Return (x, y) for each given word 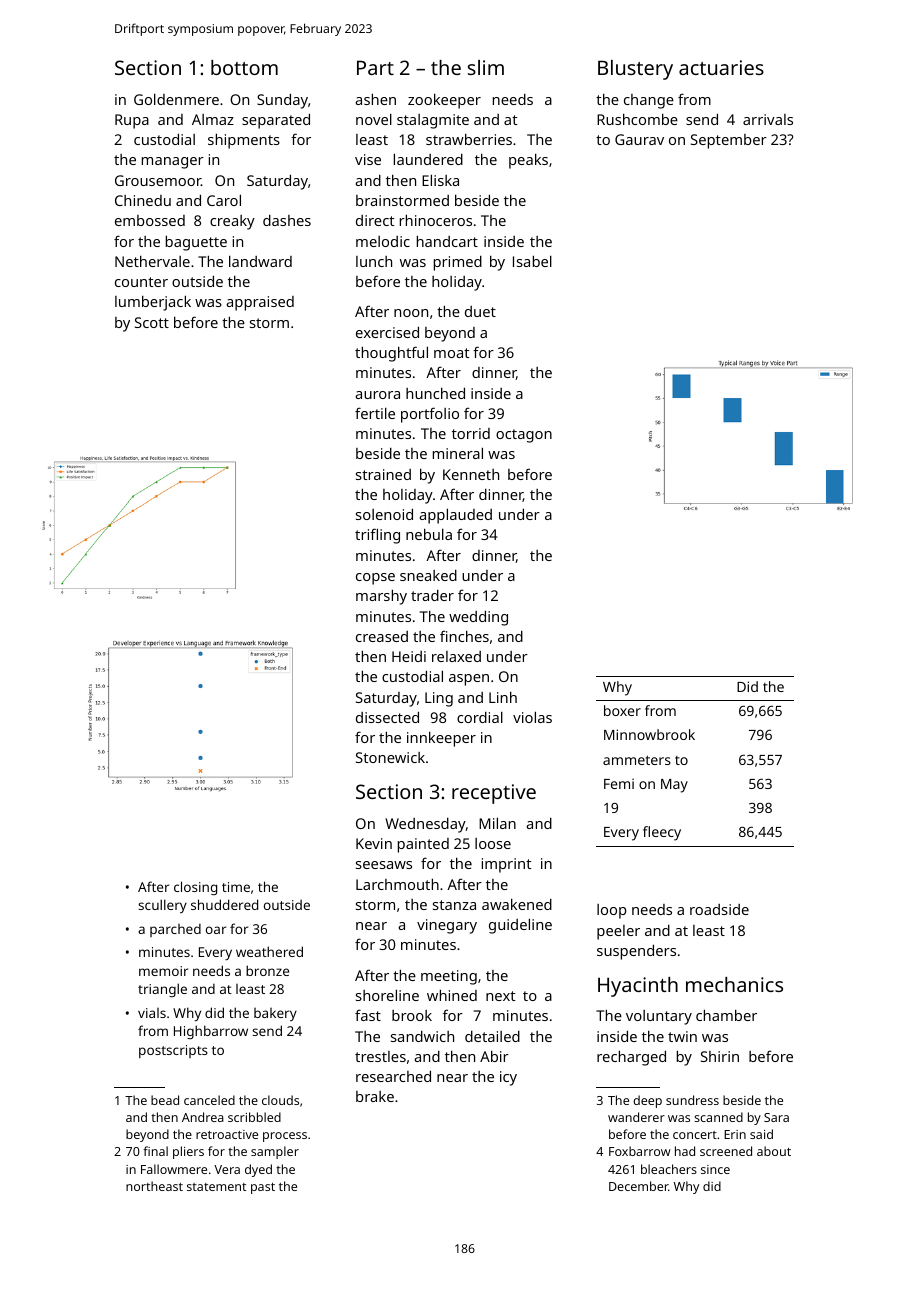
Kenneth (471, 474)
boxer (622, 710)
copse (375, 579)
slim (486, 67)
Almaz (213, 119)
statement (216, 1187)
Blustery (635, 70)
